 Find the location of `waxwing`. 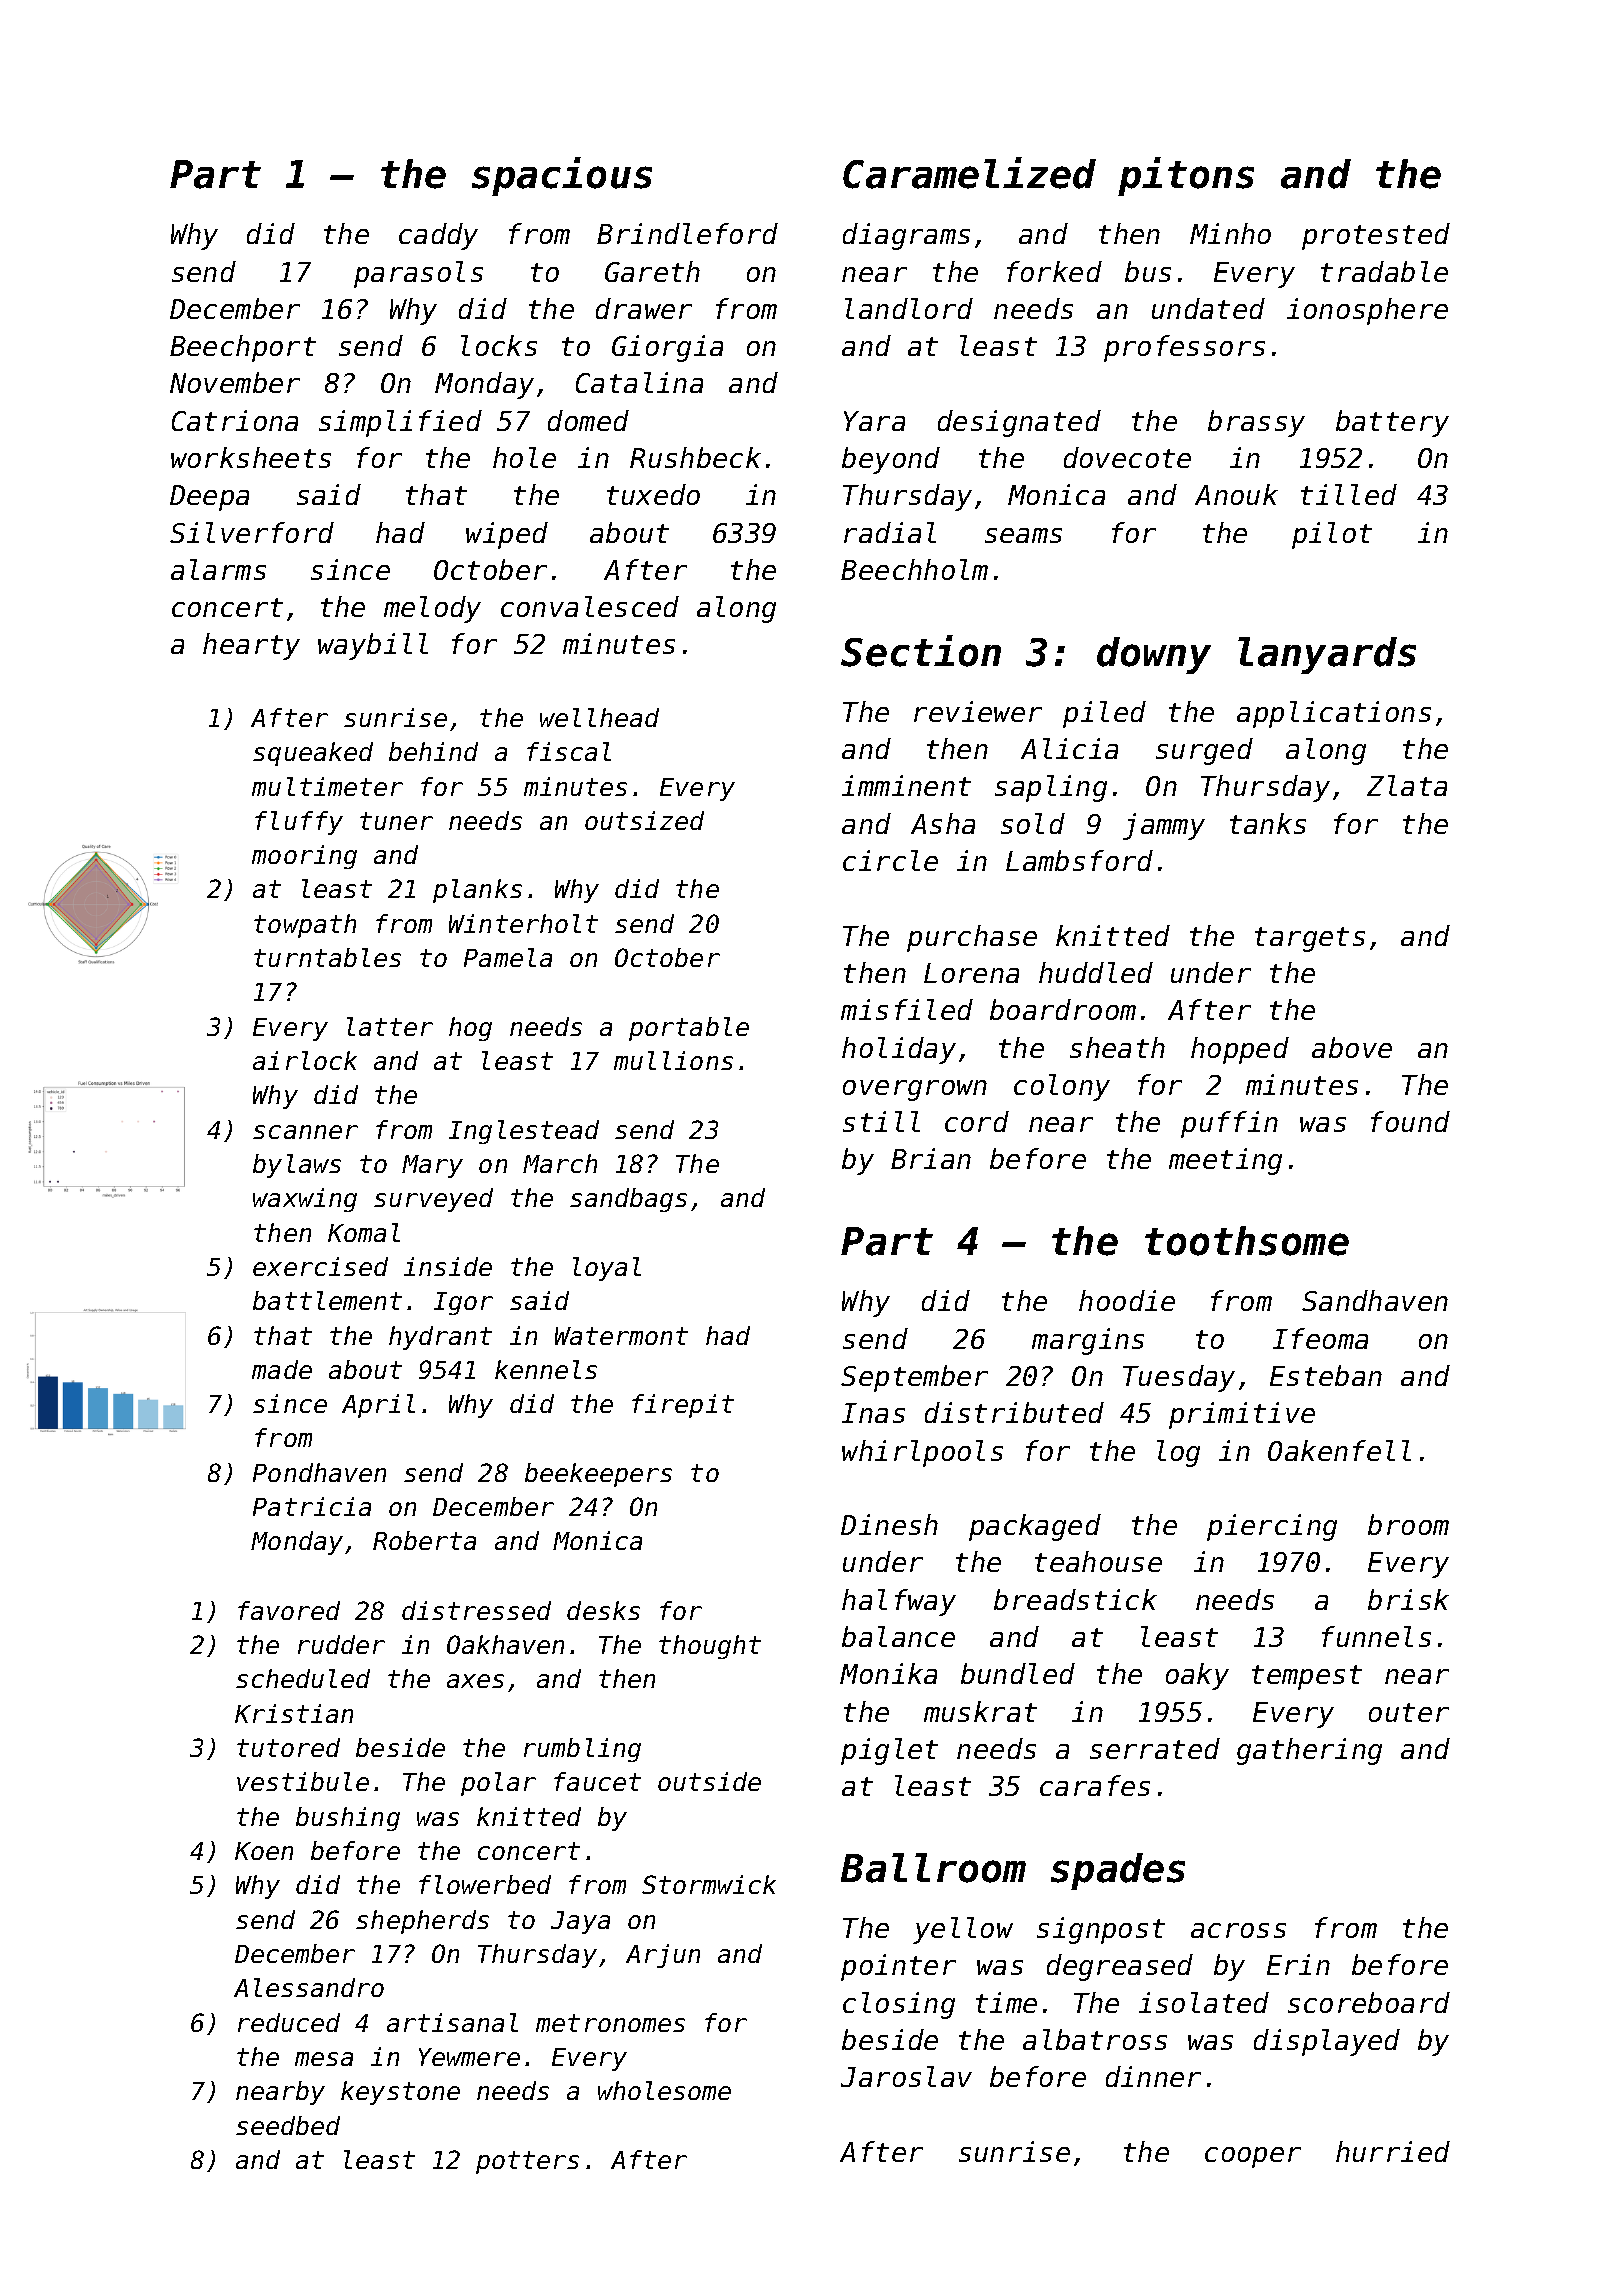

waxwing is located at coordinates (305, 1200).
